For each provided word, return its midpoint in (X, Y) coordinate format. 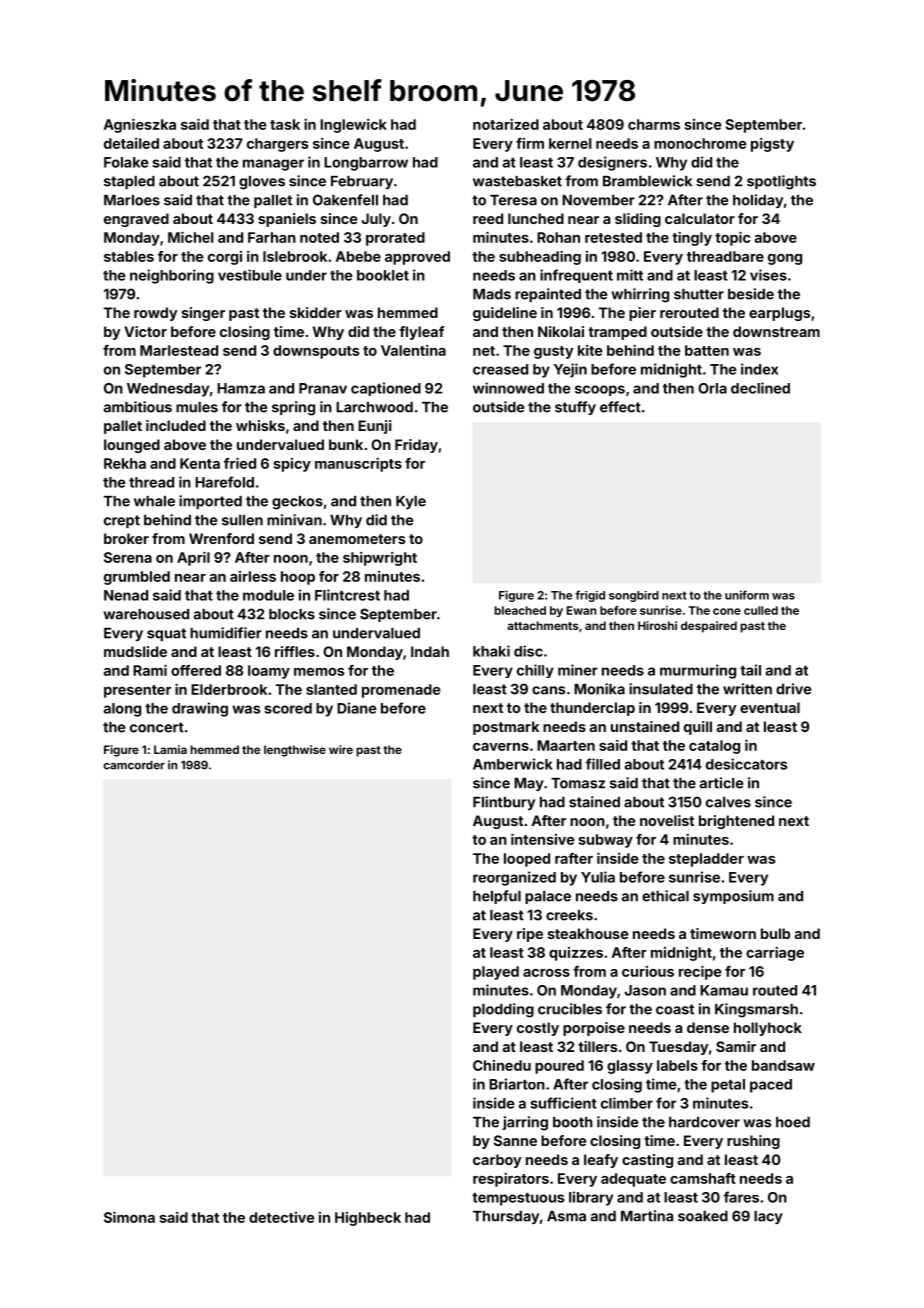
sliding (638, 220)
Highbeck (368, 1219)
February (362, 182)
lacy (768, 1217)
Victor (145, 331)
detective (282, 1217)
